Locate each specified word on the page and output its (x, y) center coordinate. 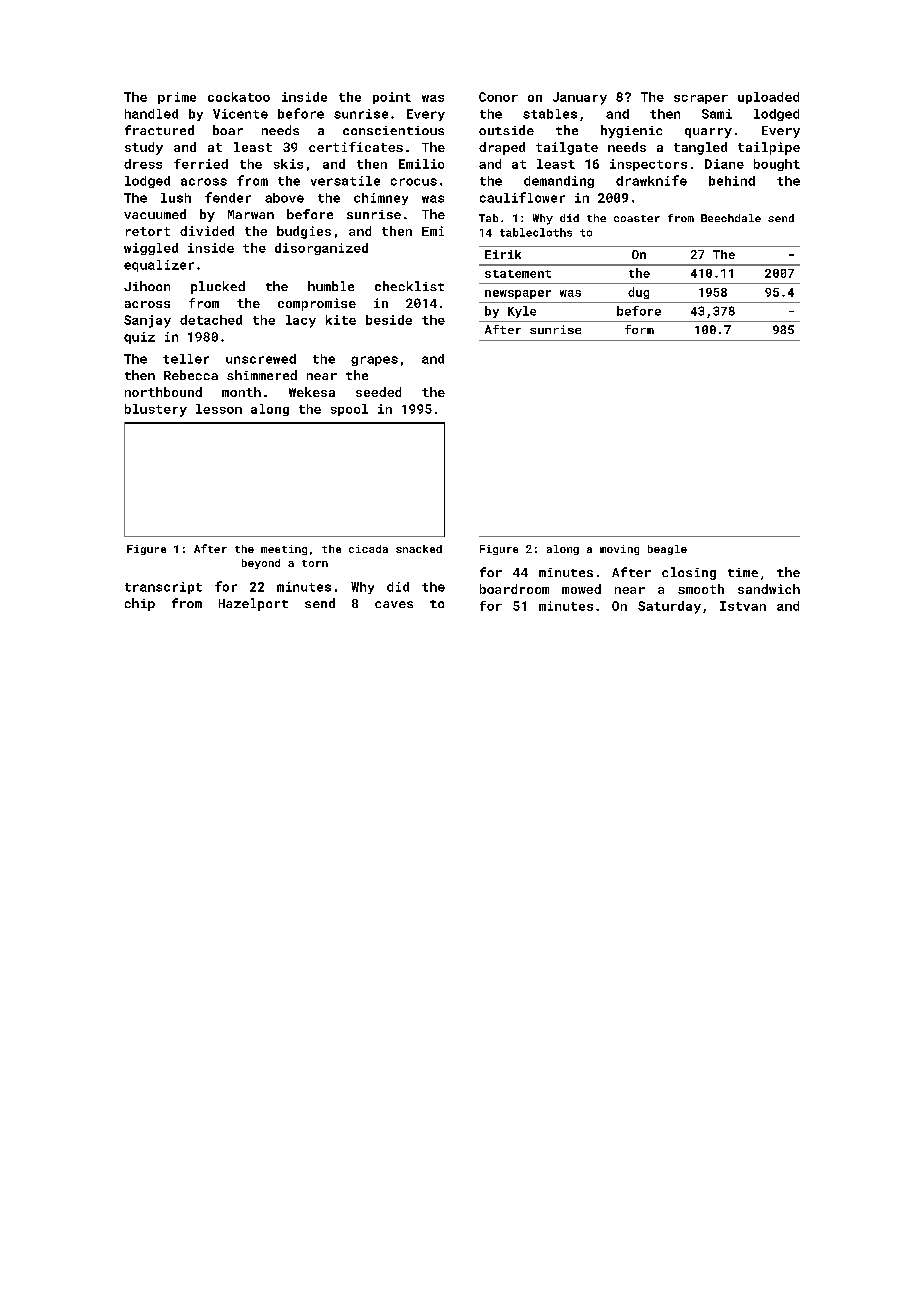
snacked (419, 549)
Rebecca (191, 375)
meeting (284, 550)
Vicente (240, 114)
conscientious (393, 130)
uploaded (768, 98)
